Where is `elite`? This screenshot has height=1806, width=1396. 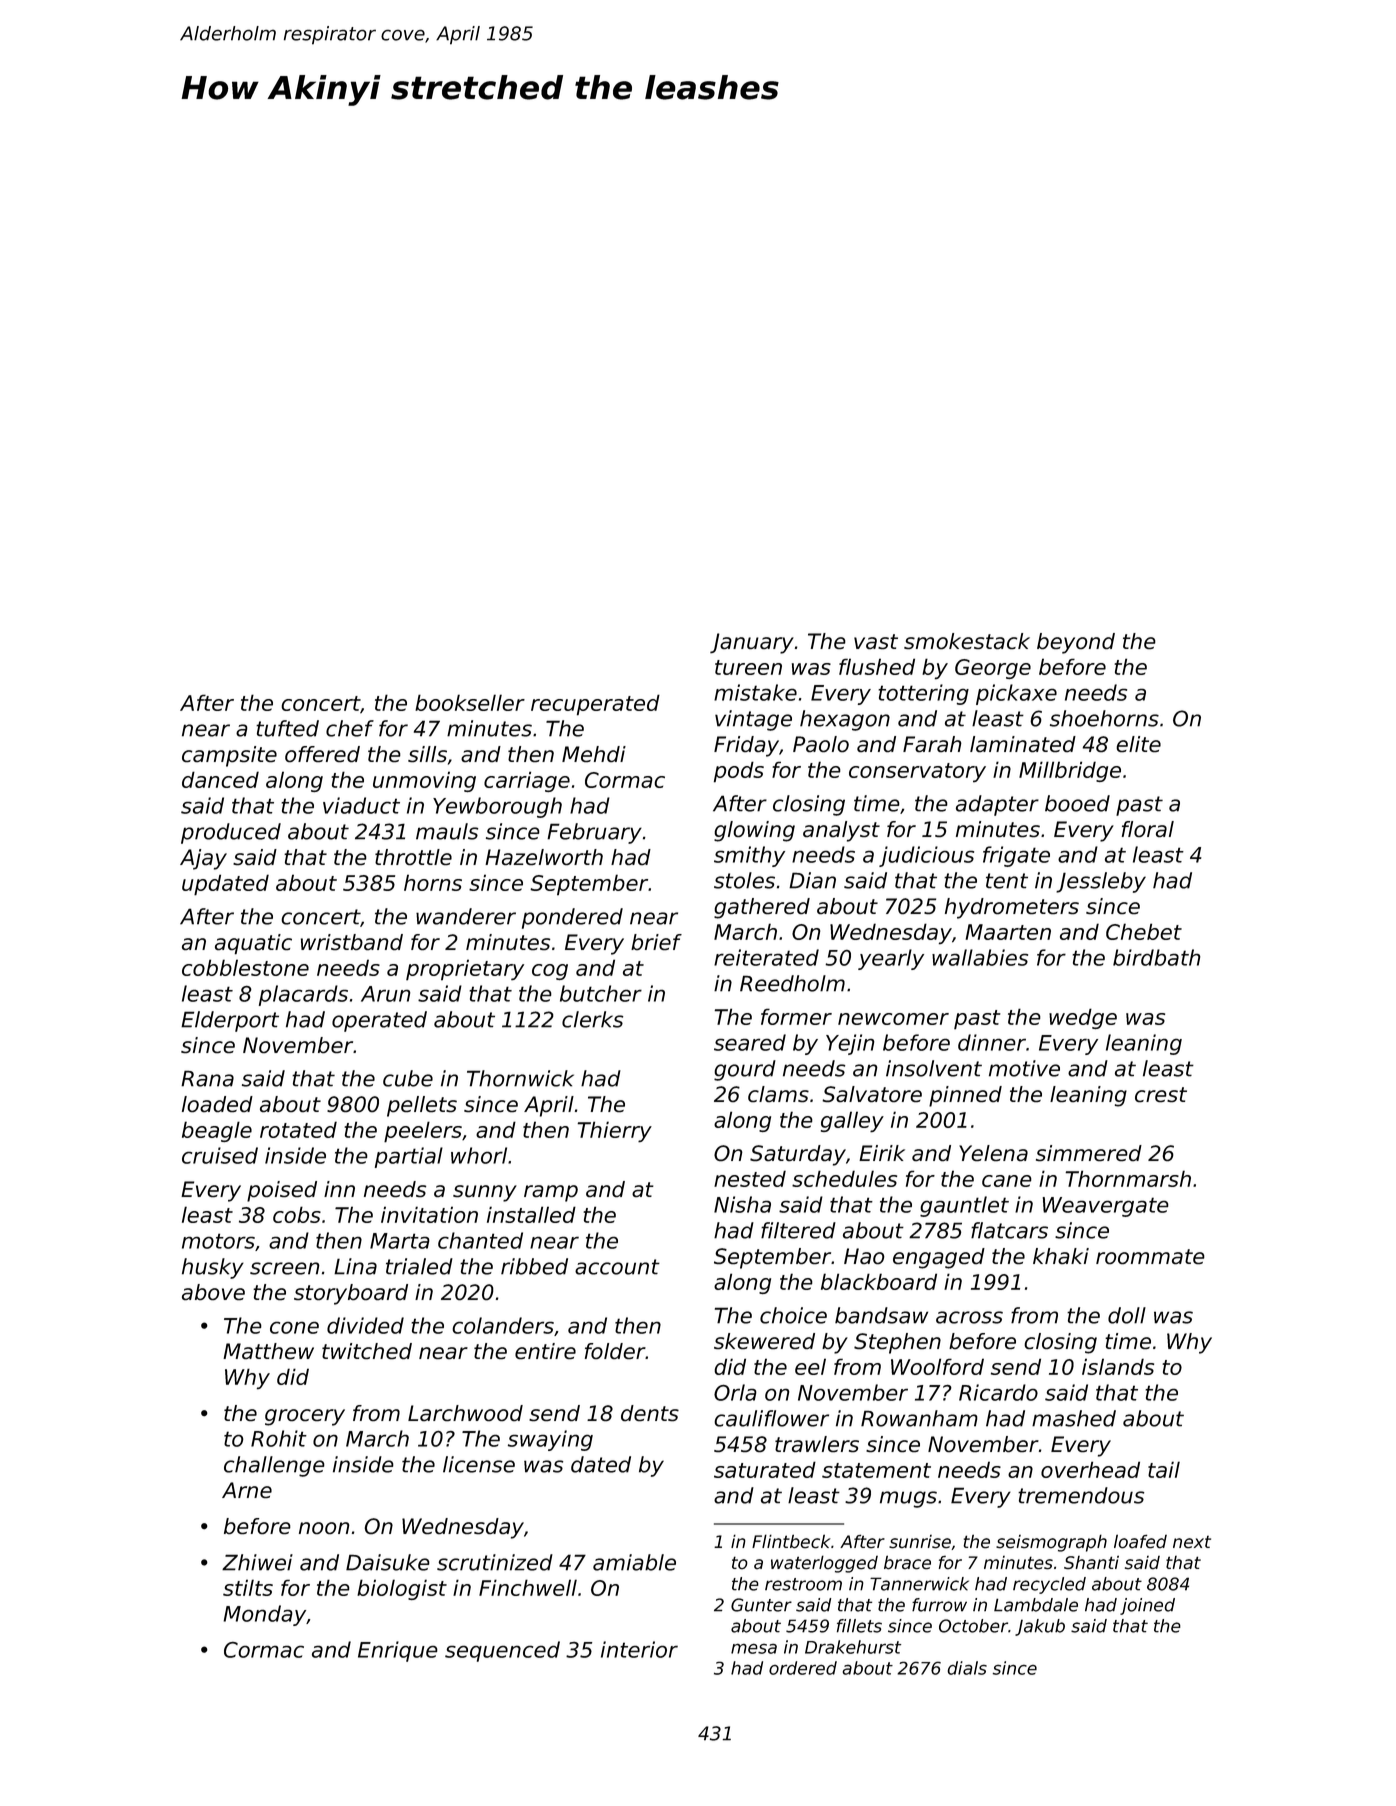
elite is located at coordinates (1138, 744).
